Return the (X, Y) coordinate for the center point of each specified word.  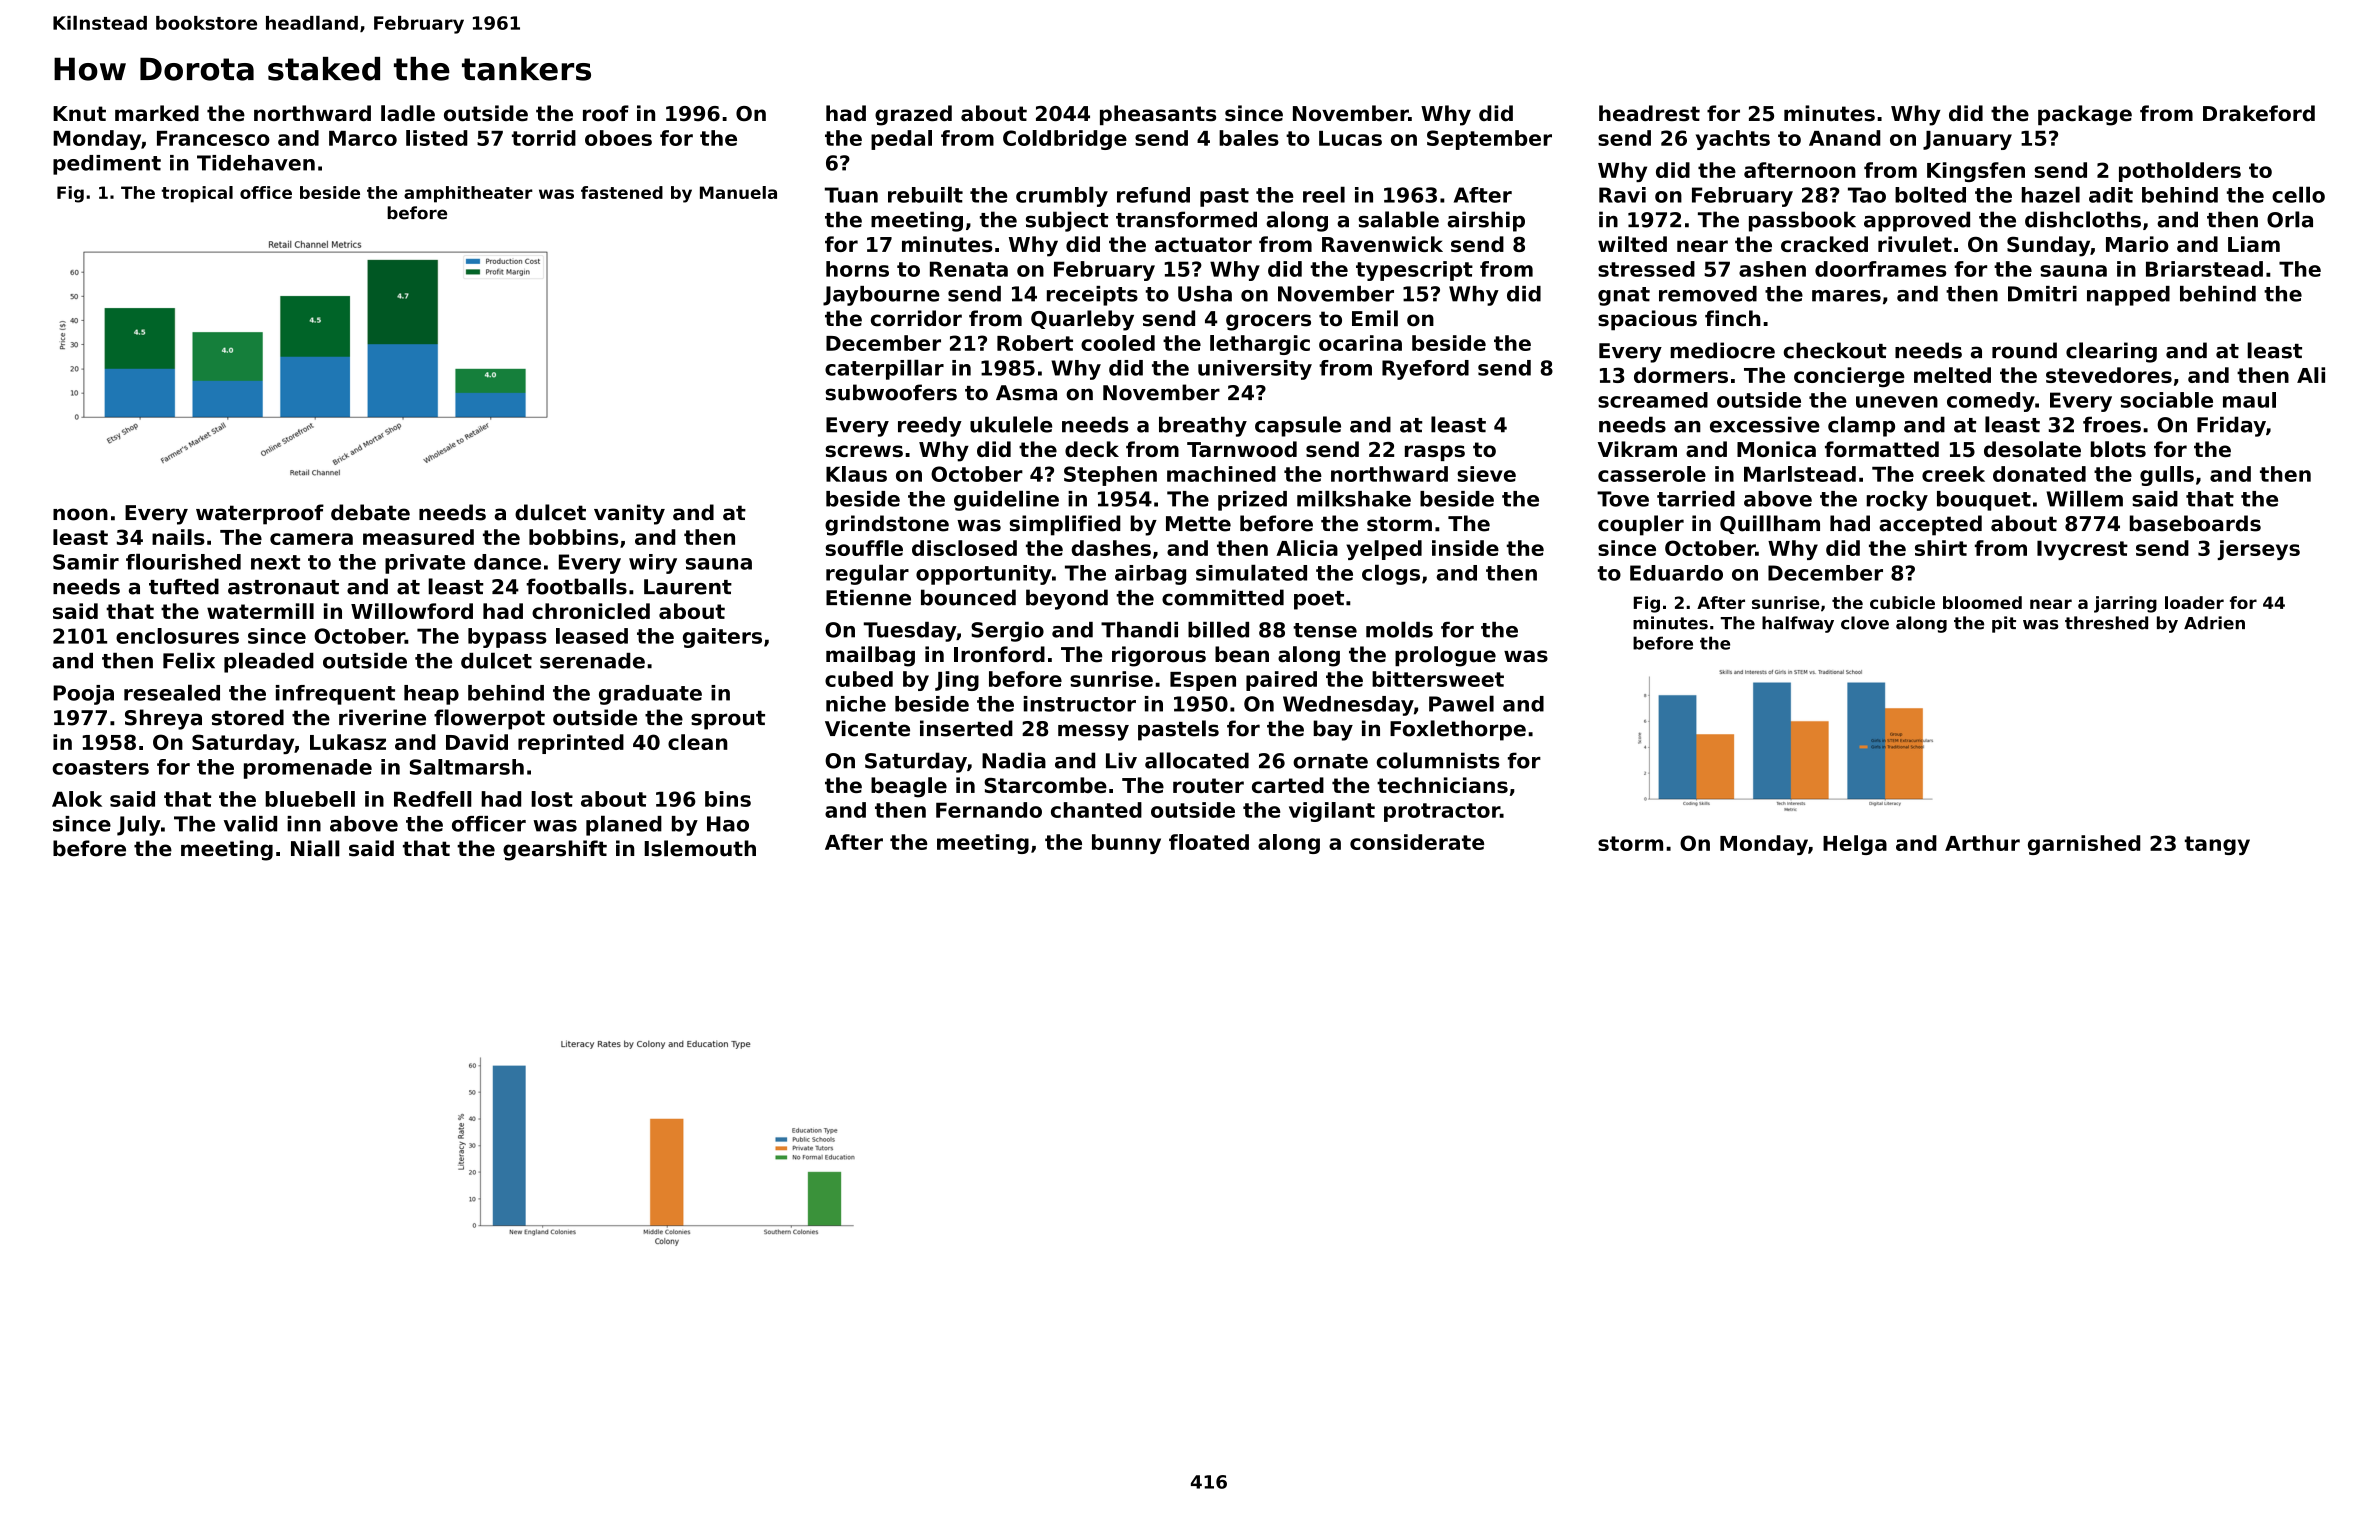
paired (1281, 681)
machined (1221, 474)
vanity (629, 514)
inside (1465, 548)
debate (370, 512)
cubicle (1902, 602)
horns (857, 269)
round (2024, 350)
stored (248, 717)
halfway (1798, 624)
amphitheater (468, 194)
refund (1153, 195)
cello (2298, 194)
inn (304, 824)
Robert (1035, 343)
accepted (1930, 525)
